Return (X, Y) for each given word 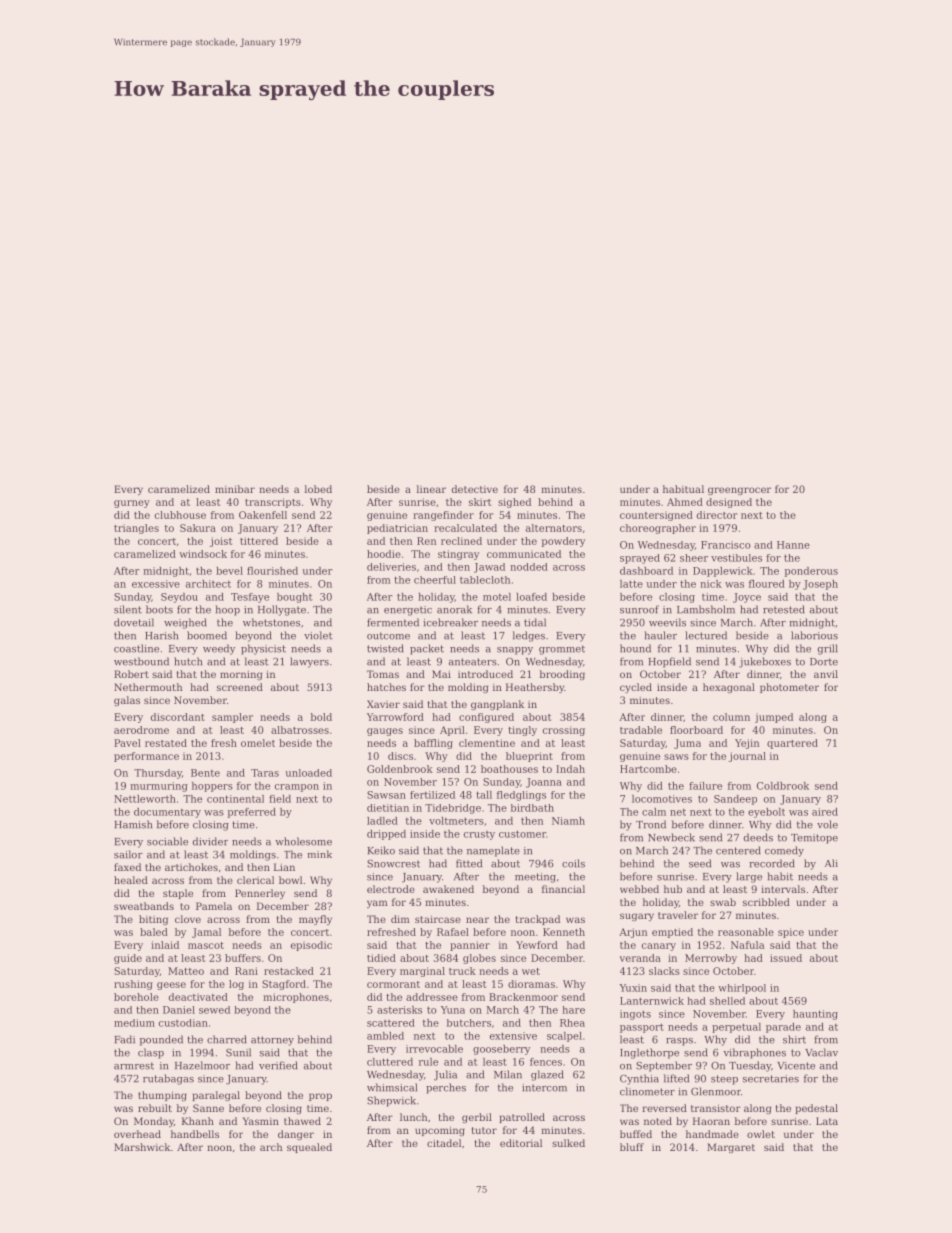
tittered (259, 541)
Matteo (186, 971)
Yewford (537, 945)
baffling (433, 744)
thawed (302, 1121)
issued (786, 958)
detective (475, 489)
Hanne (793, 545)
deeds (758, 837)
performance (146, 757)
